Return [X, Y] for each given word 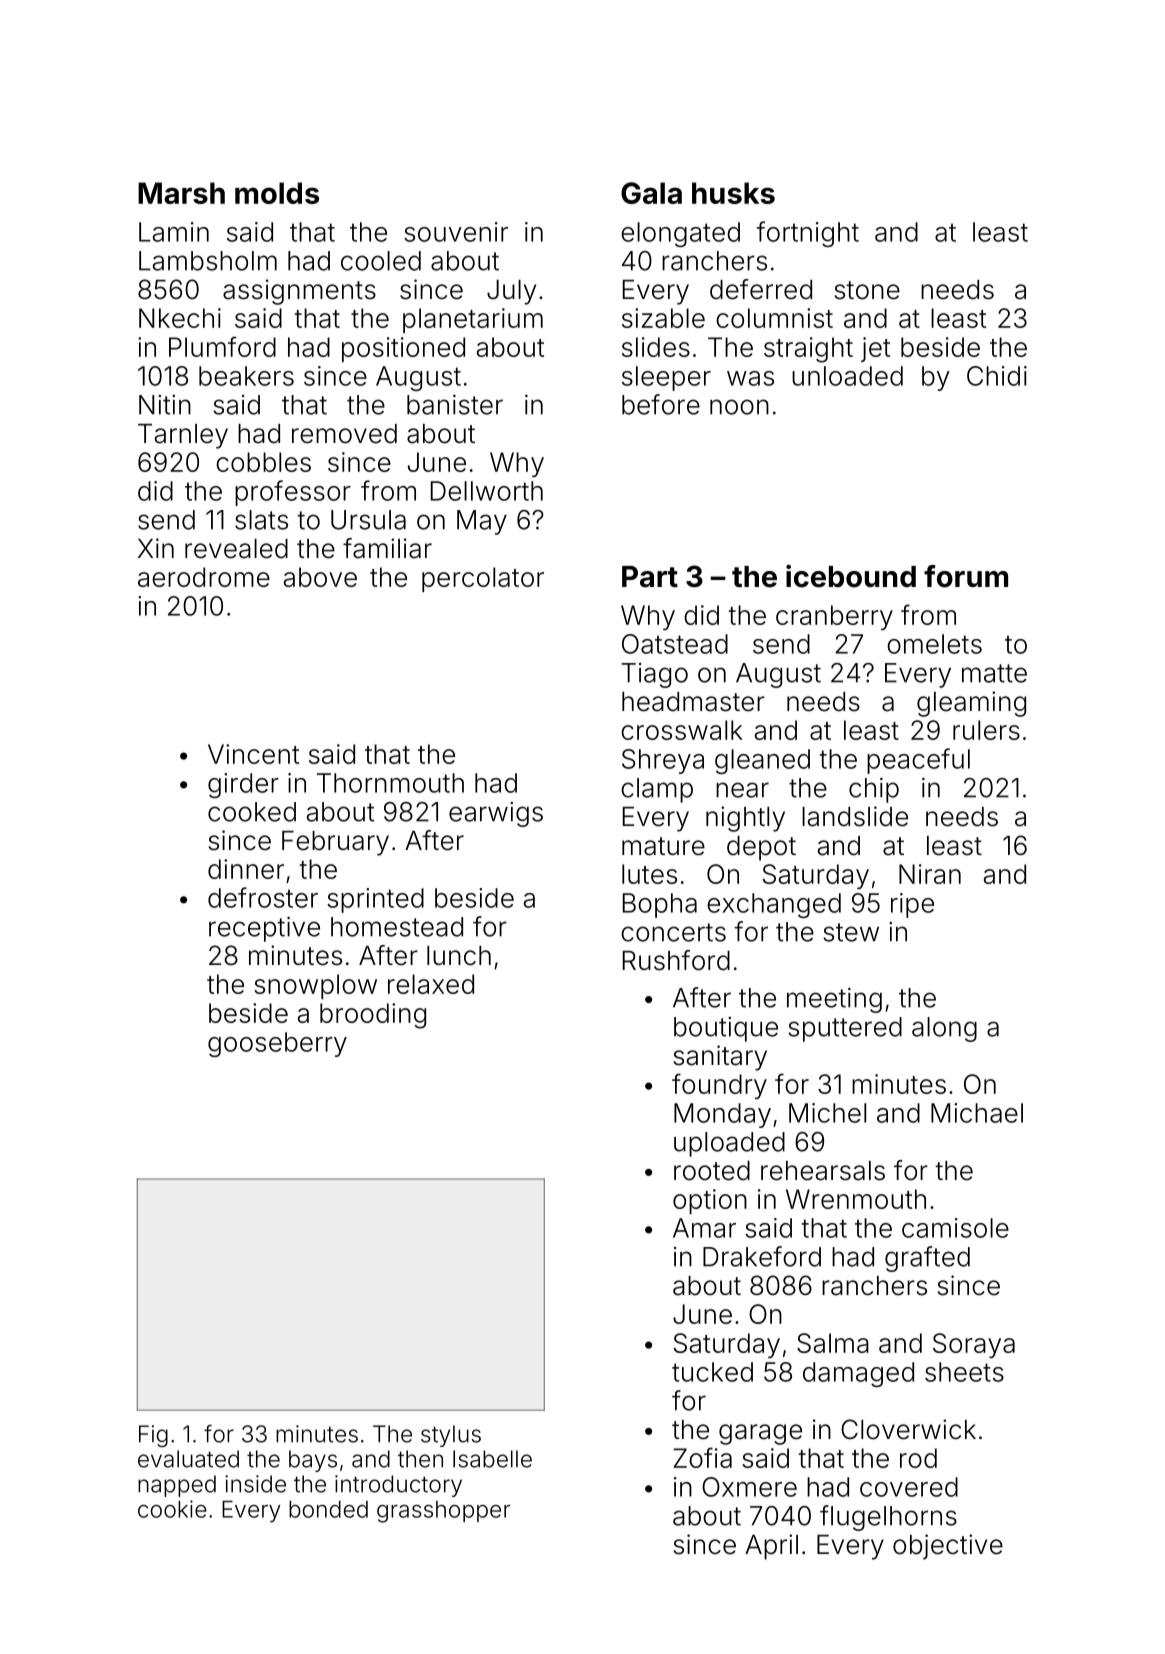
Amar [704, 1228]
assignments [299, 292]
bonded [328, 1509]
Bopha [660, 905]
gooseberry [277, 1044]
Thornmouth [390, 783]
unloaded [847, 376]
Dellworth [487, 491]
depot [761, 848]
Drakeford [762, 1256]
